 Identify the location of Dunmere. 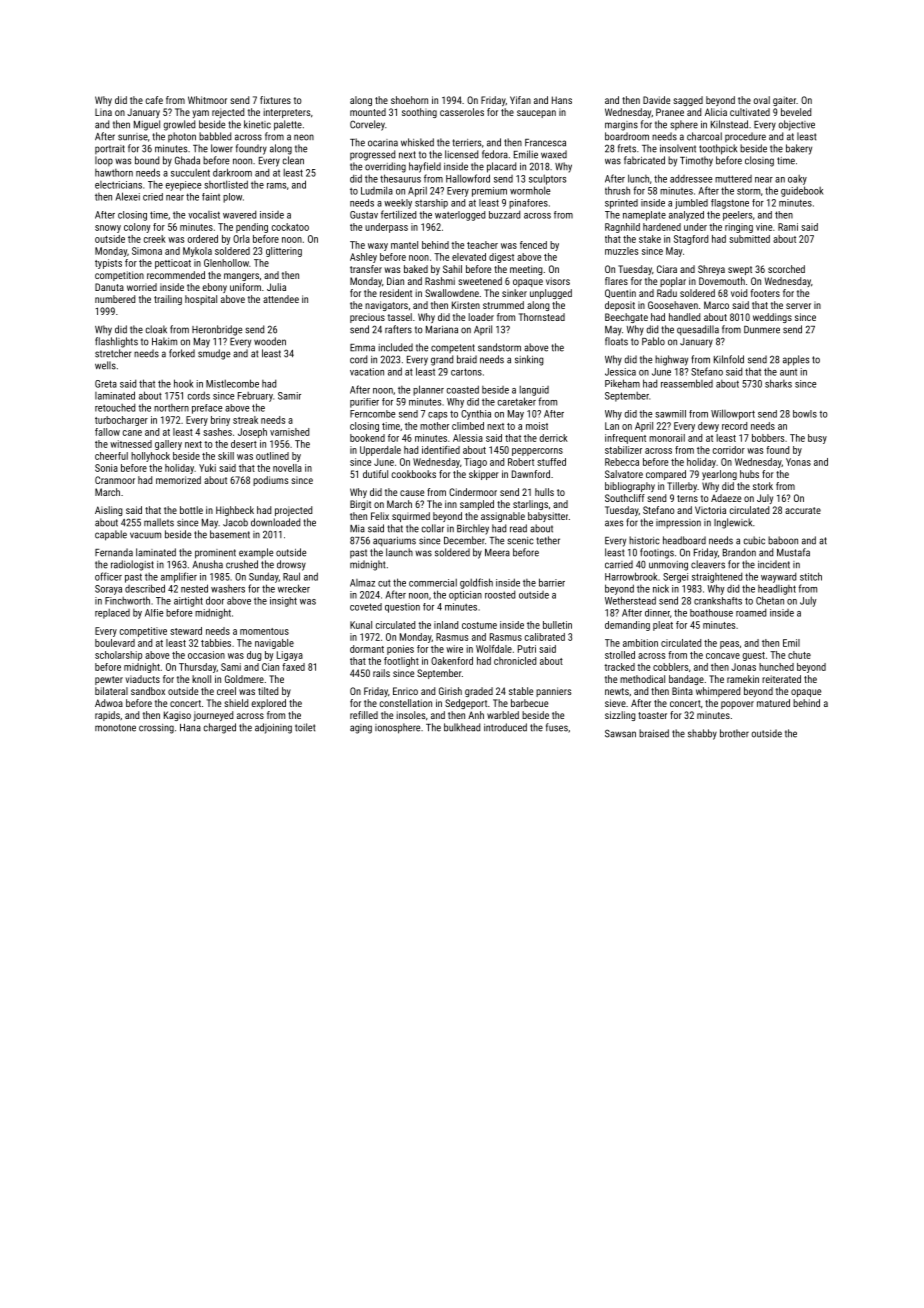
(762, 330).
